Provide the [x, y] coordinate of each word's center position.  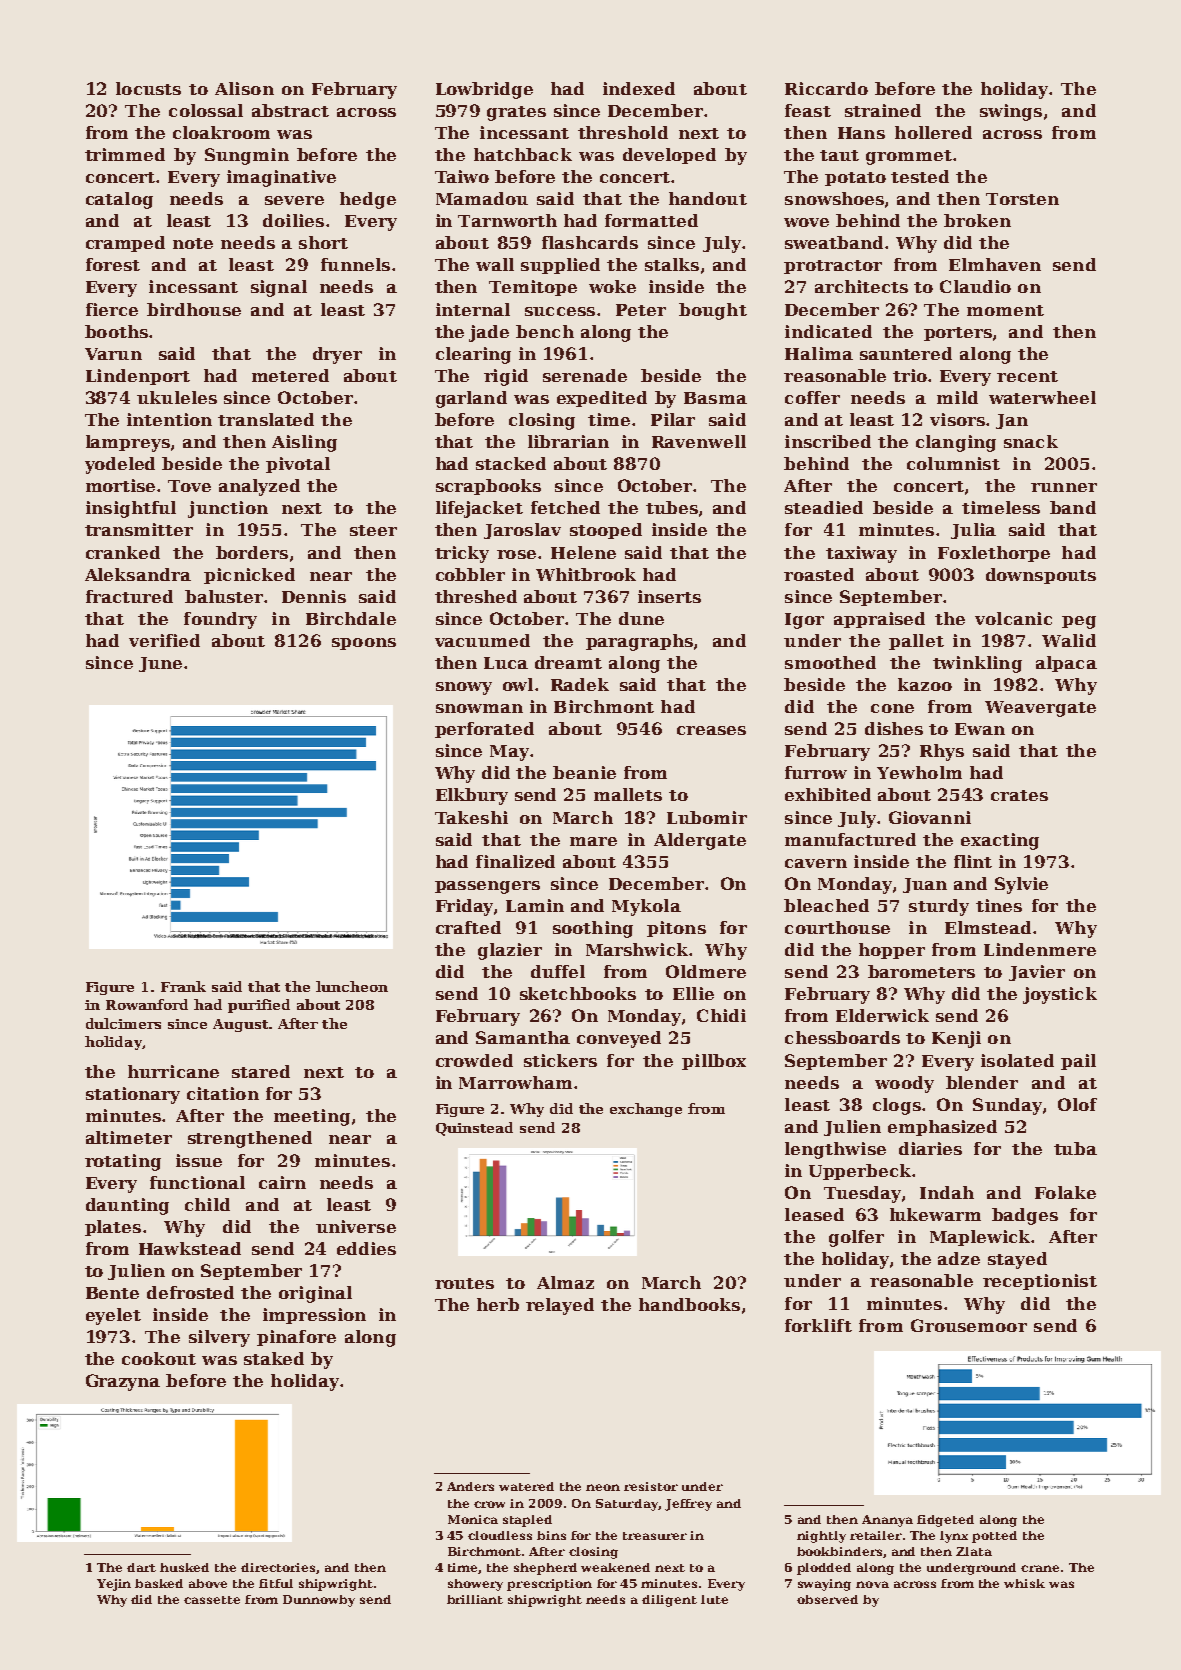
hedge [368, 200]
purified [259, 1006]
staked [274, 1358]
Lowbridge [484, 90]
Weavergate [1040, 709]
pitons [676, 929]
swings [1011, 112]
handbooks [689, 1304]
